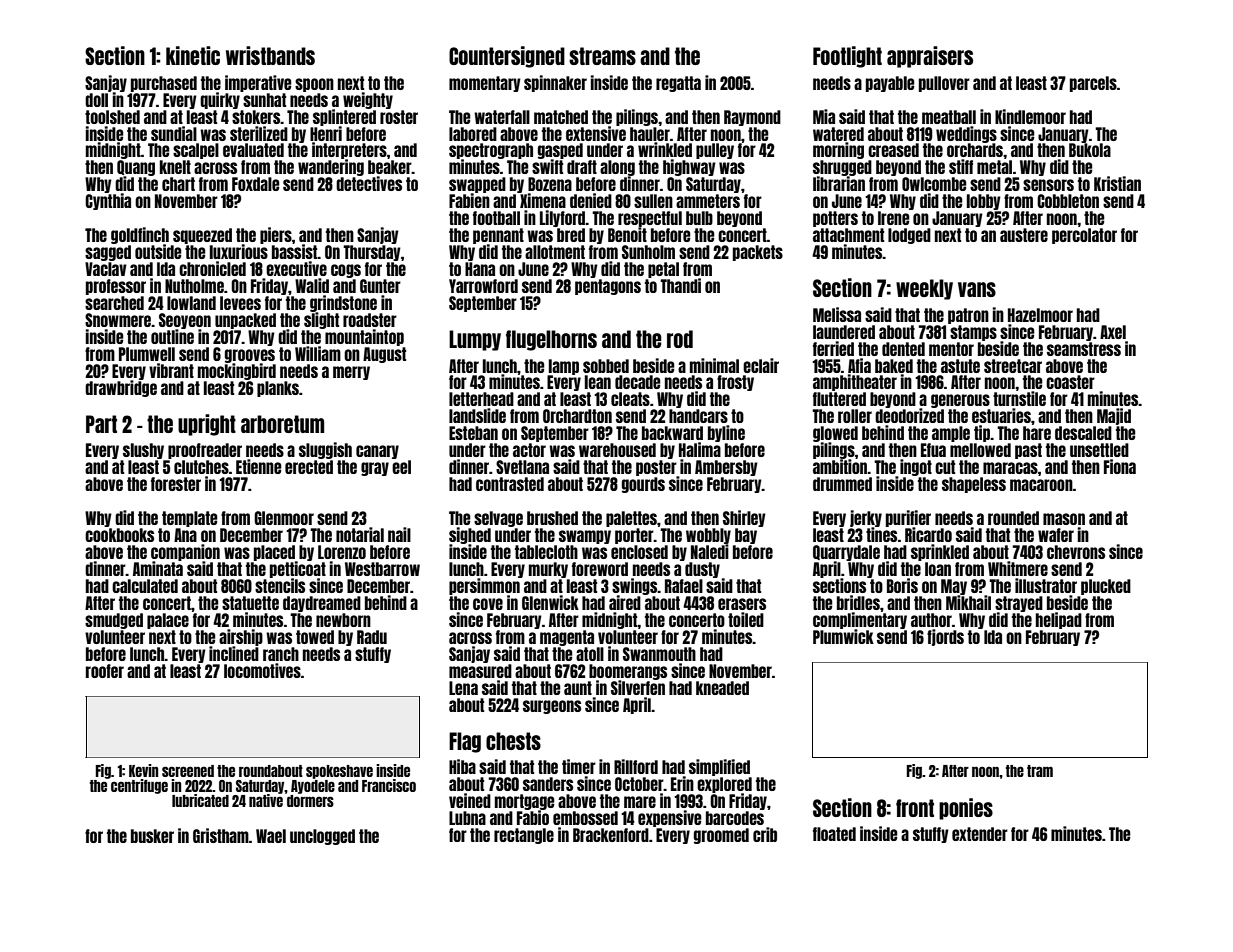 The image size is (1233, 952). I want to click on measured, so click(480, 671).
